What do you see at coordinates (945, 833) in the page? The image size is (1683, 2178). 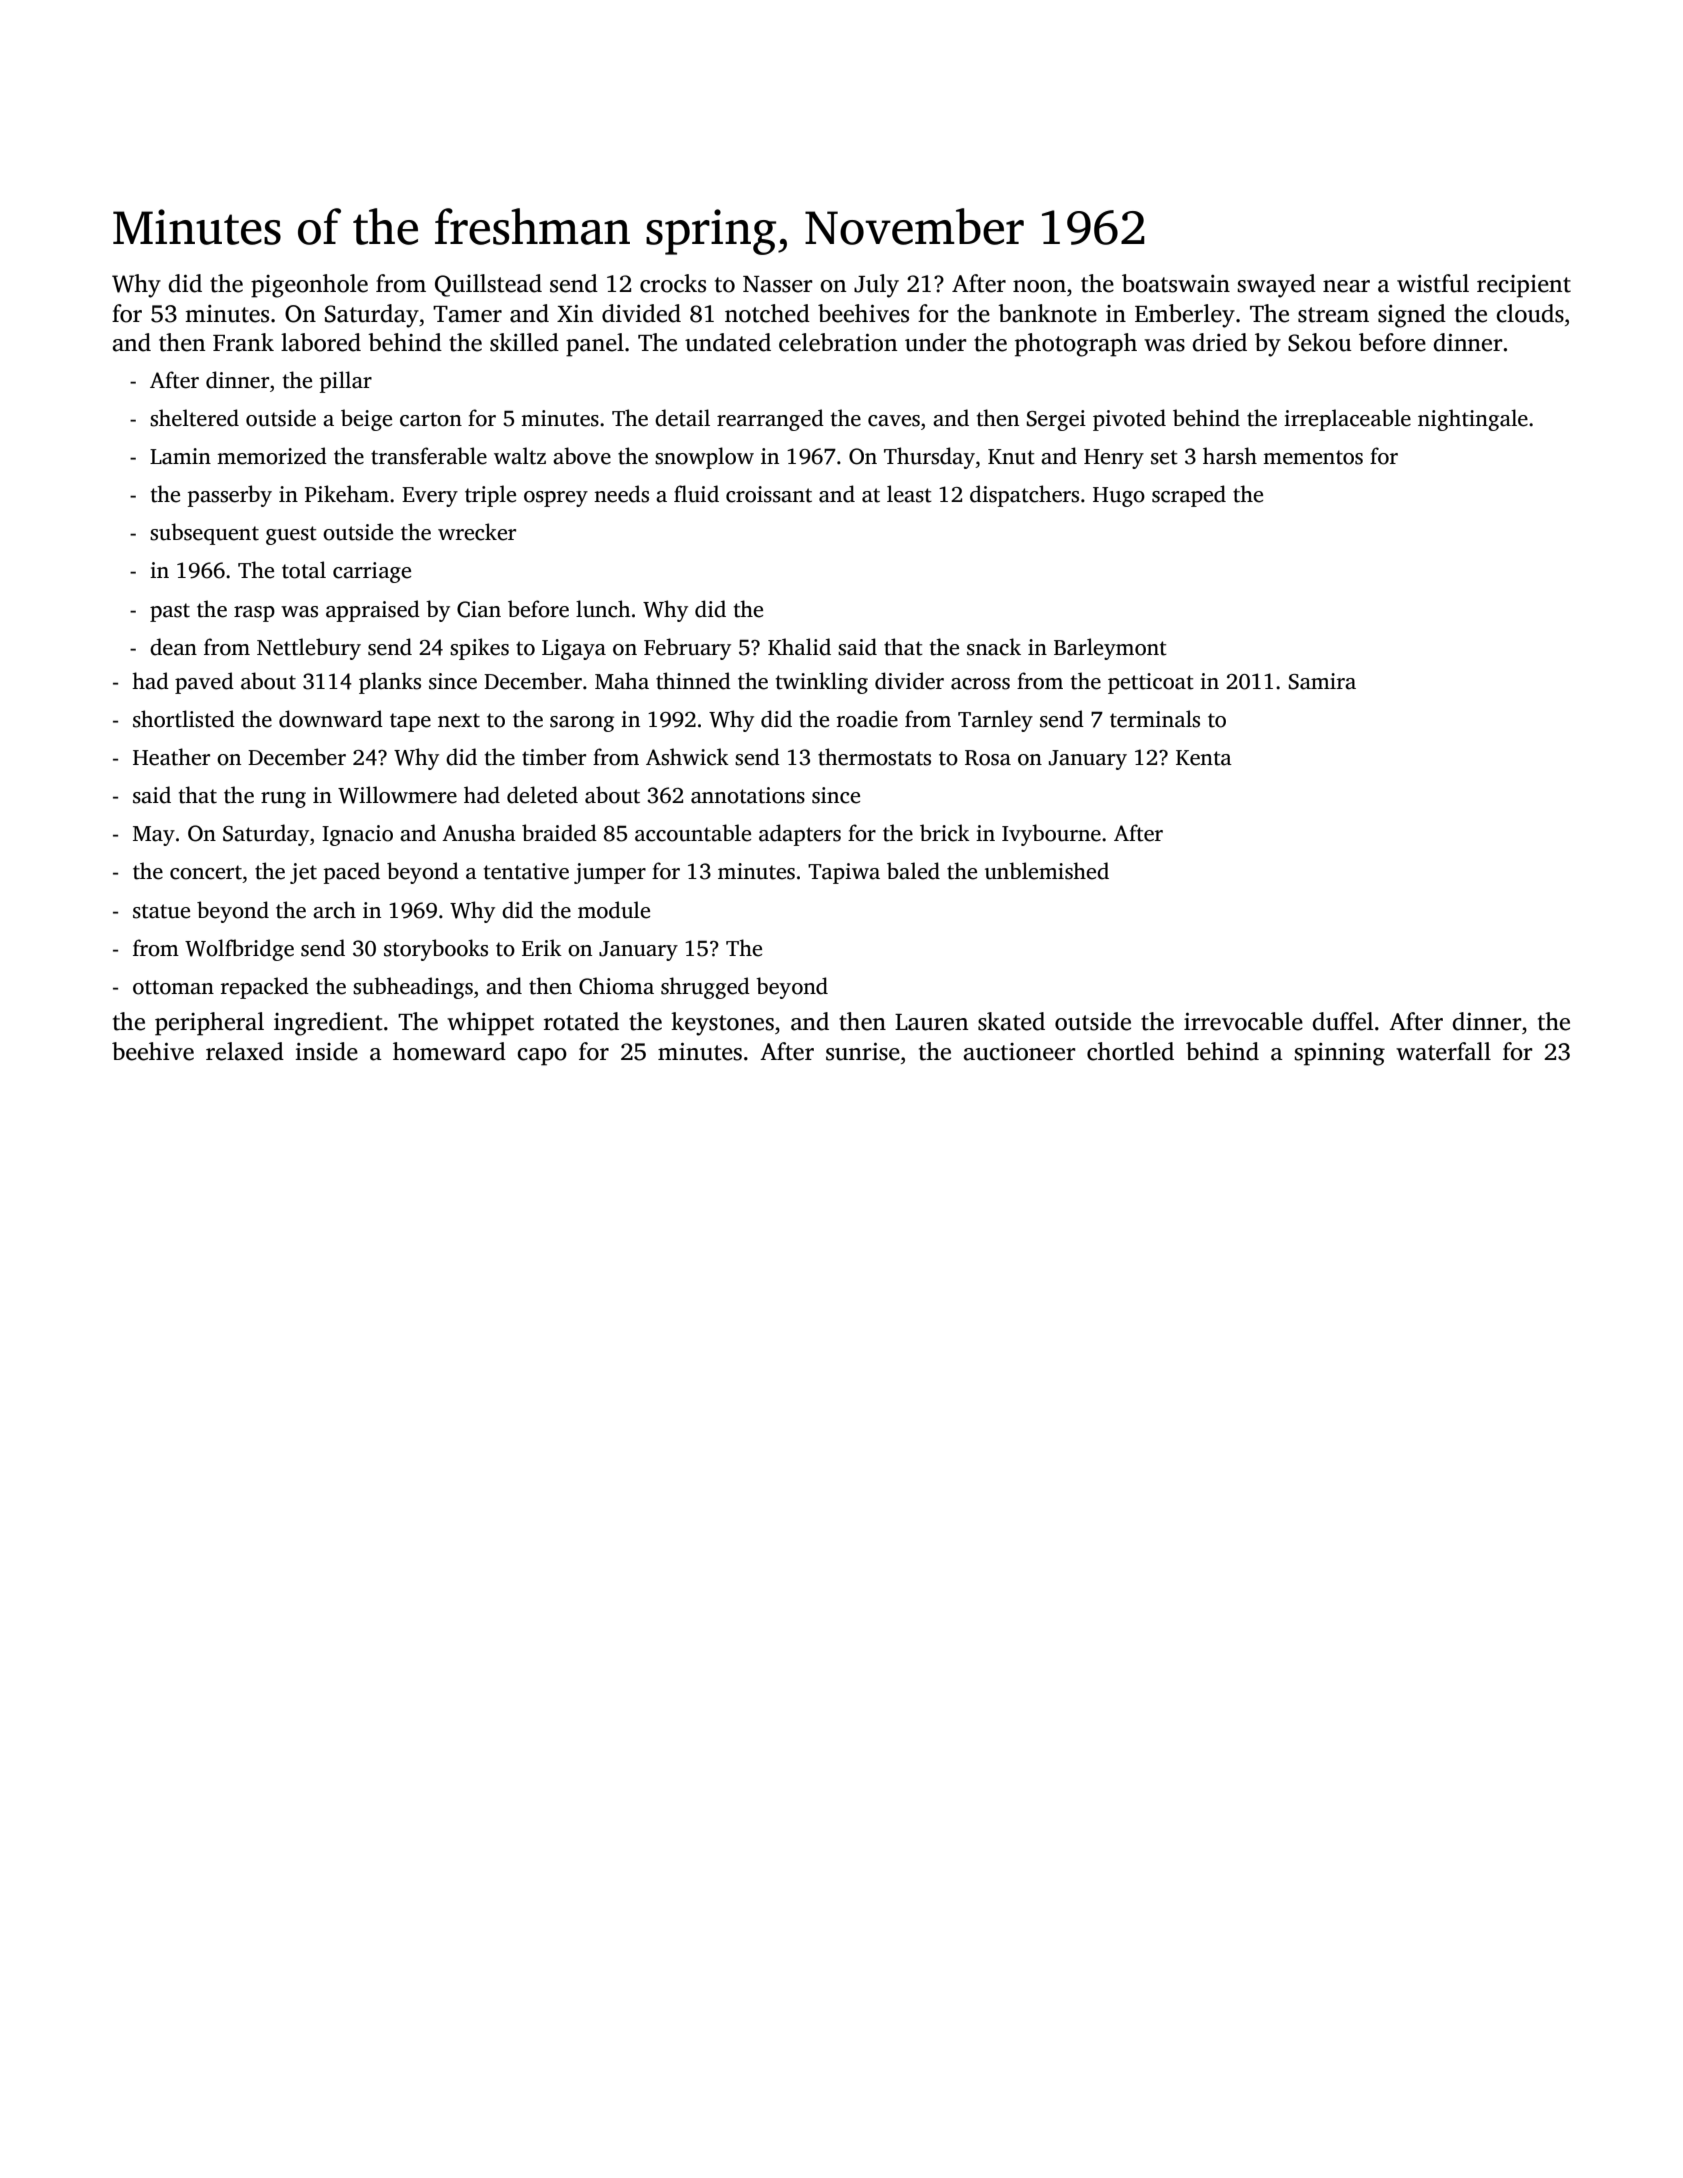 I see `brick` at bounding box center [945, 833].
